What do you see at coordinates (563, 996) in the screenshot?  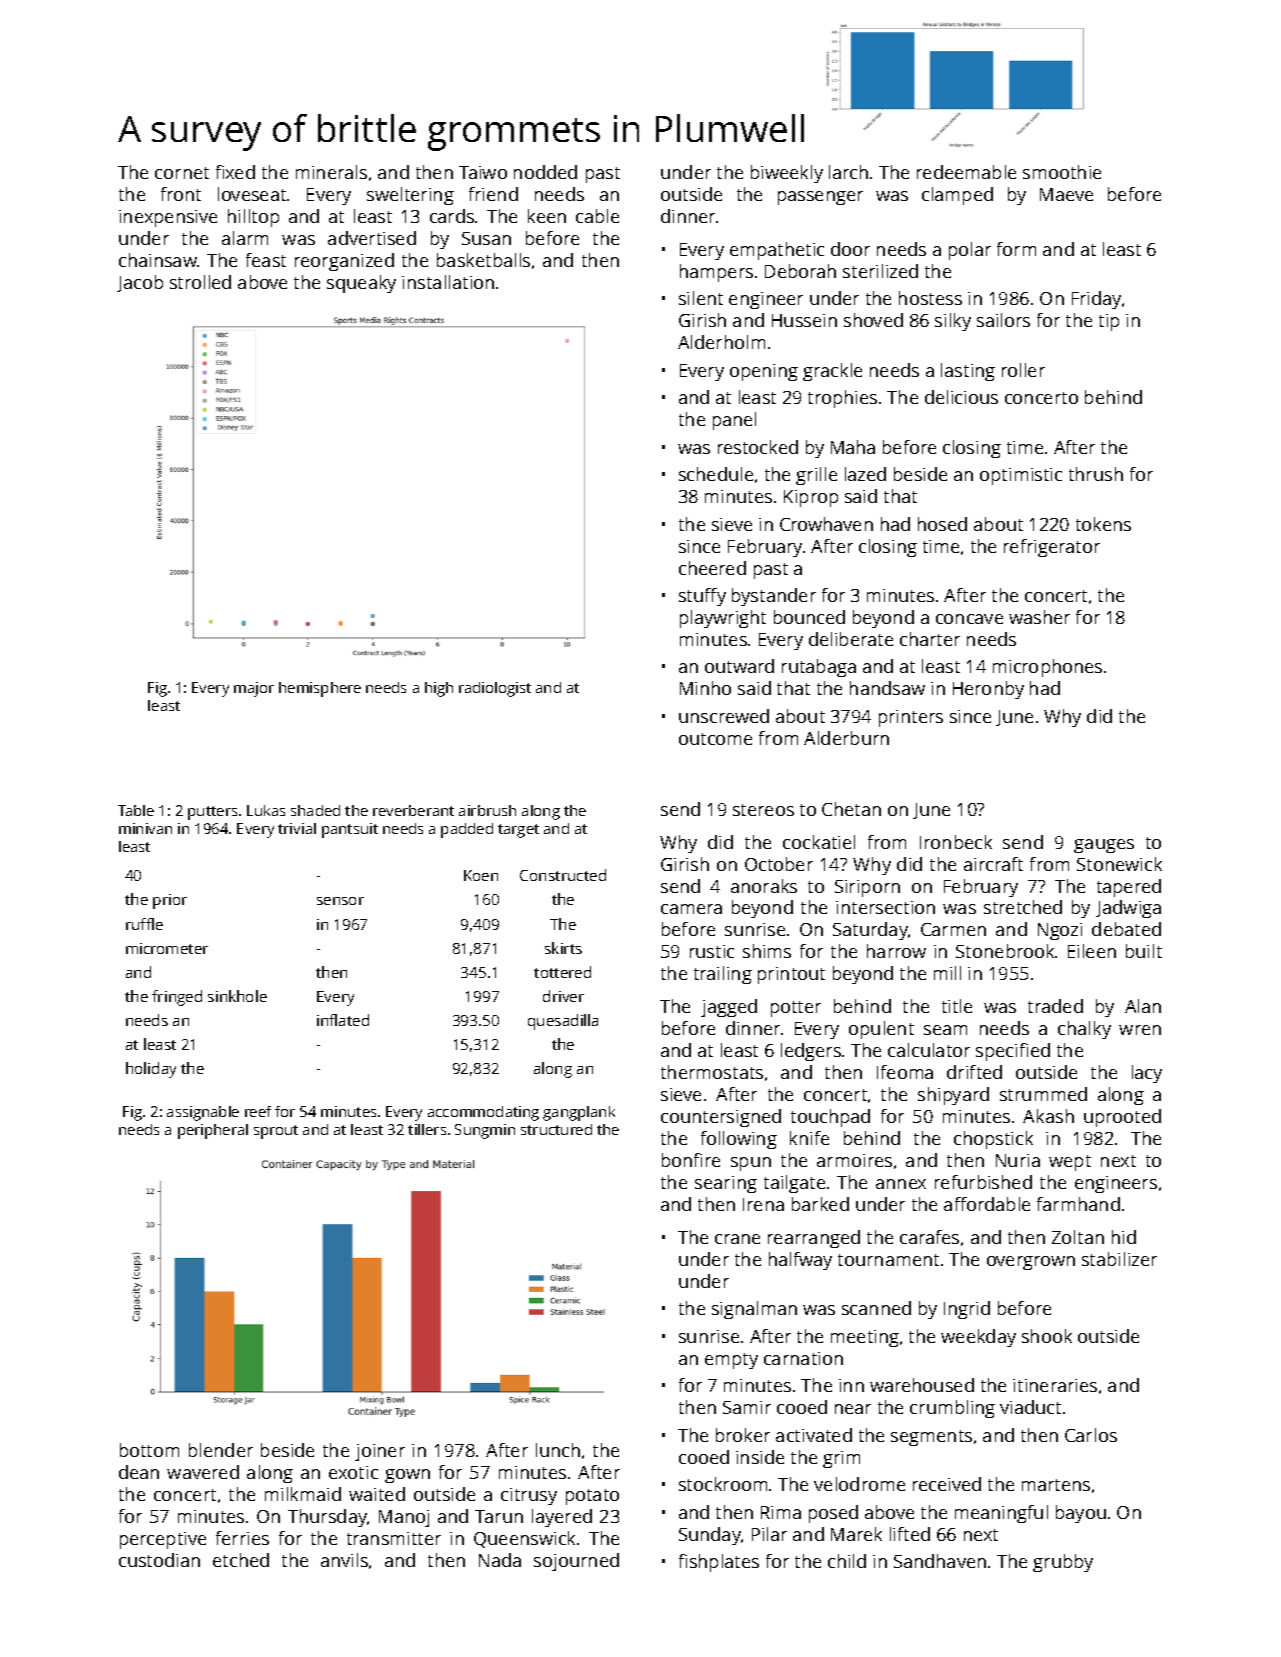 I see `driver` at bounding box center [563, 996].
